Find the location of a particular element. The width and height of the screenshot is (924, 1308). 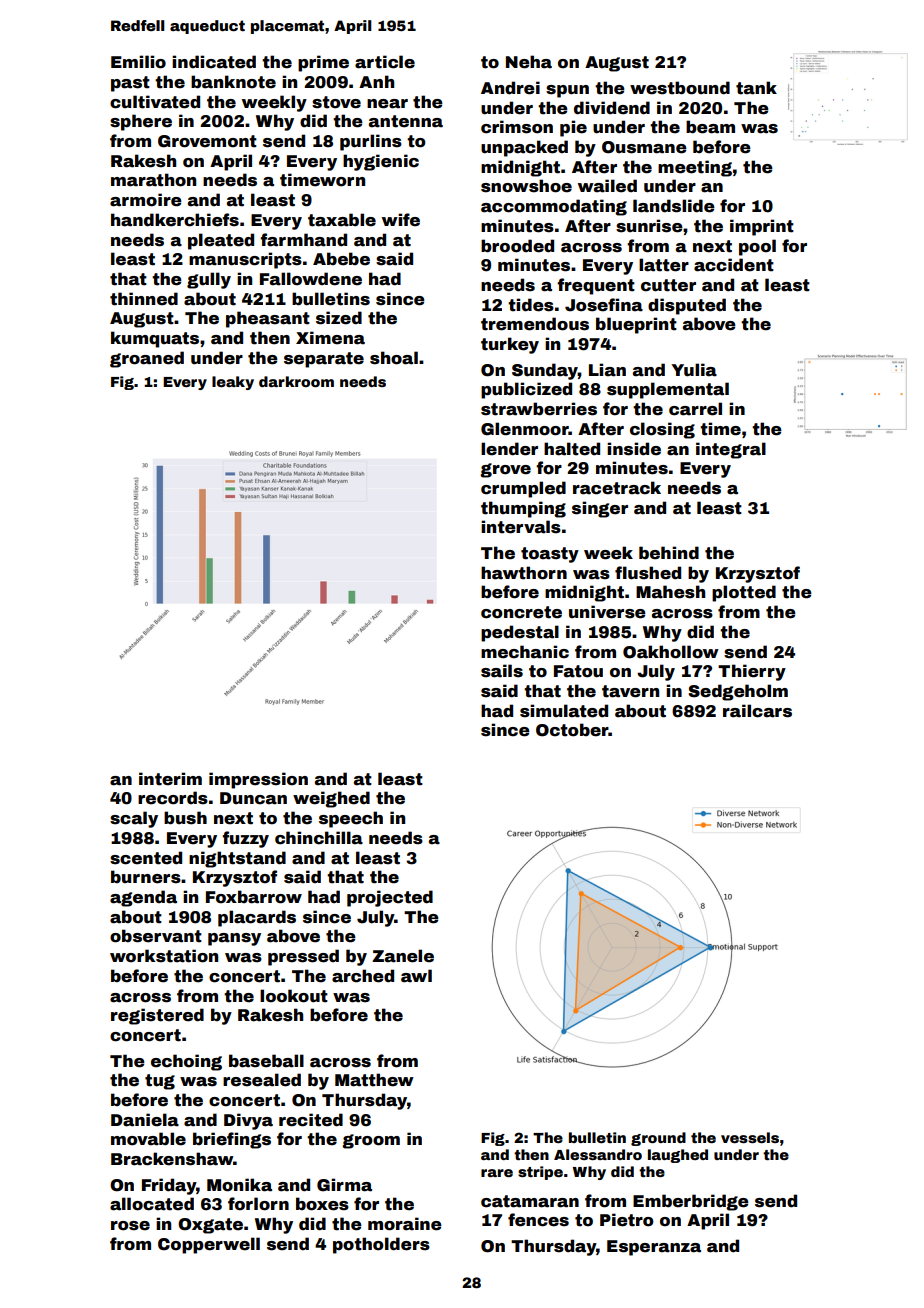

Emilio is located at coordinates (138, 62).
